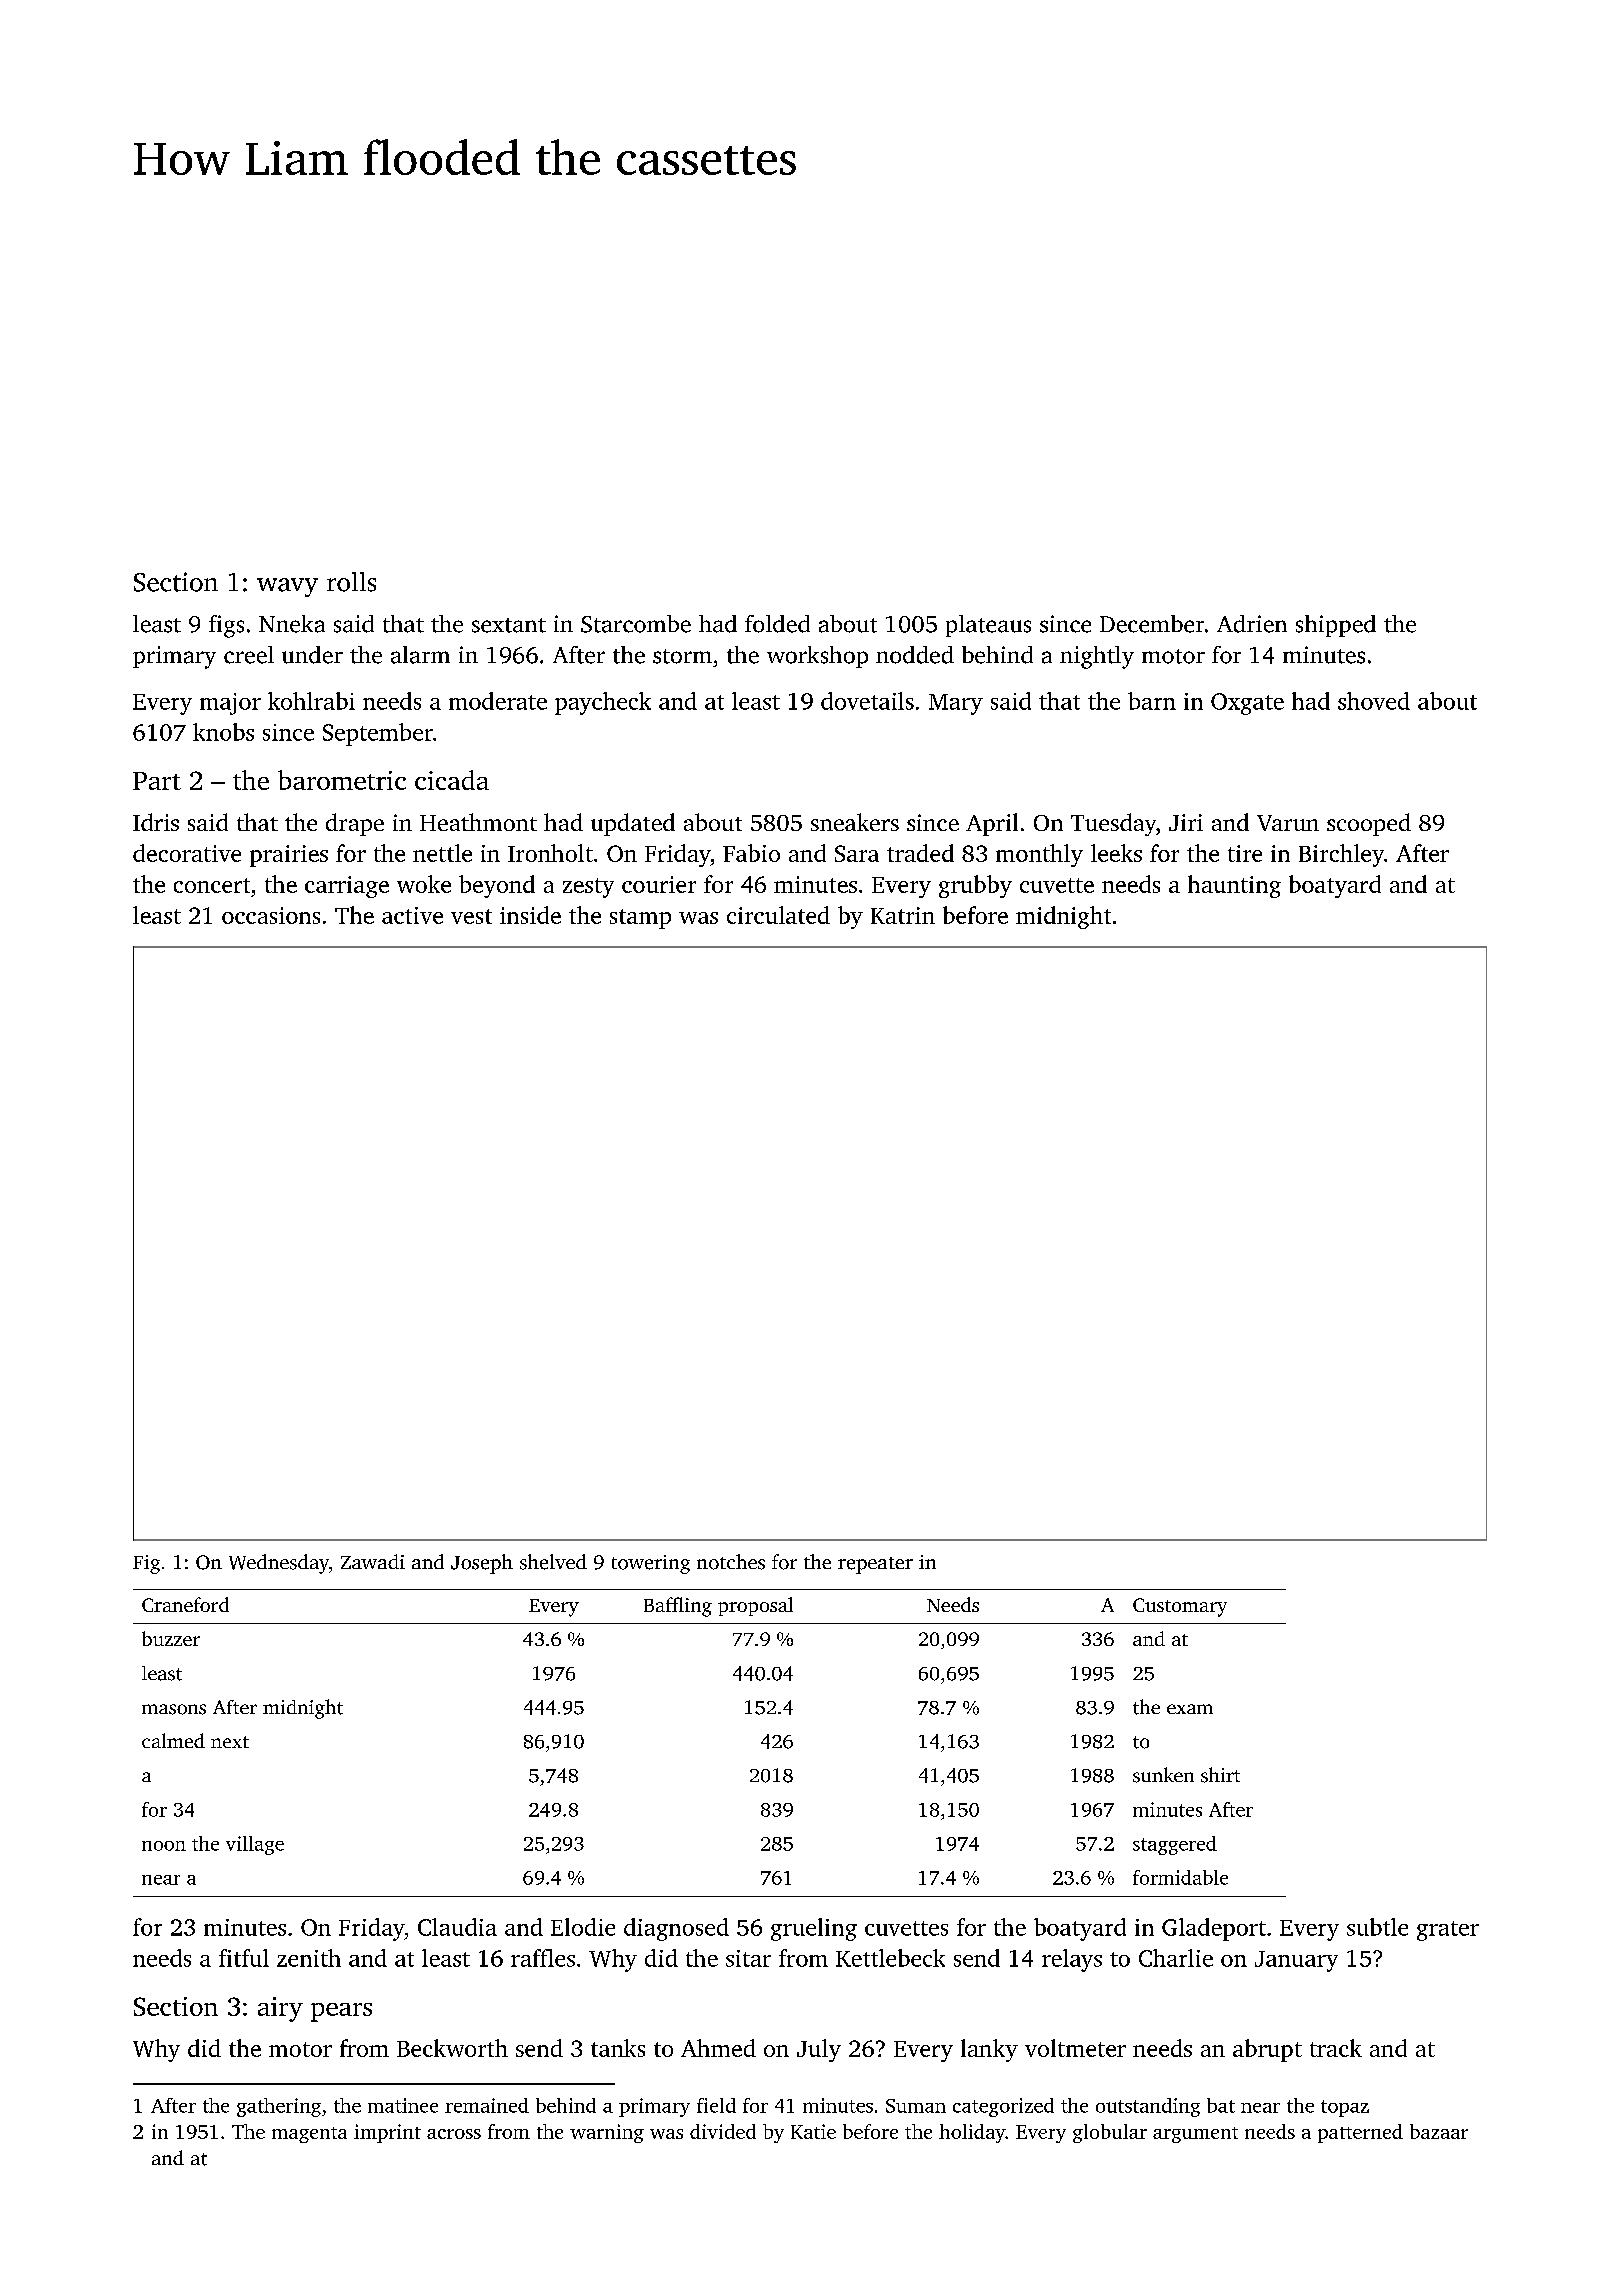 This document has height=2292, width=1620. I want to click on Starcombe, so click(636, 624).
